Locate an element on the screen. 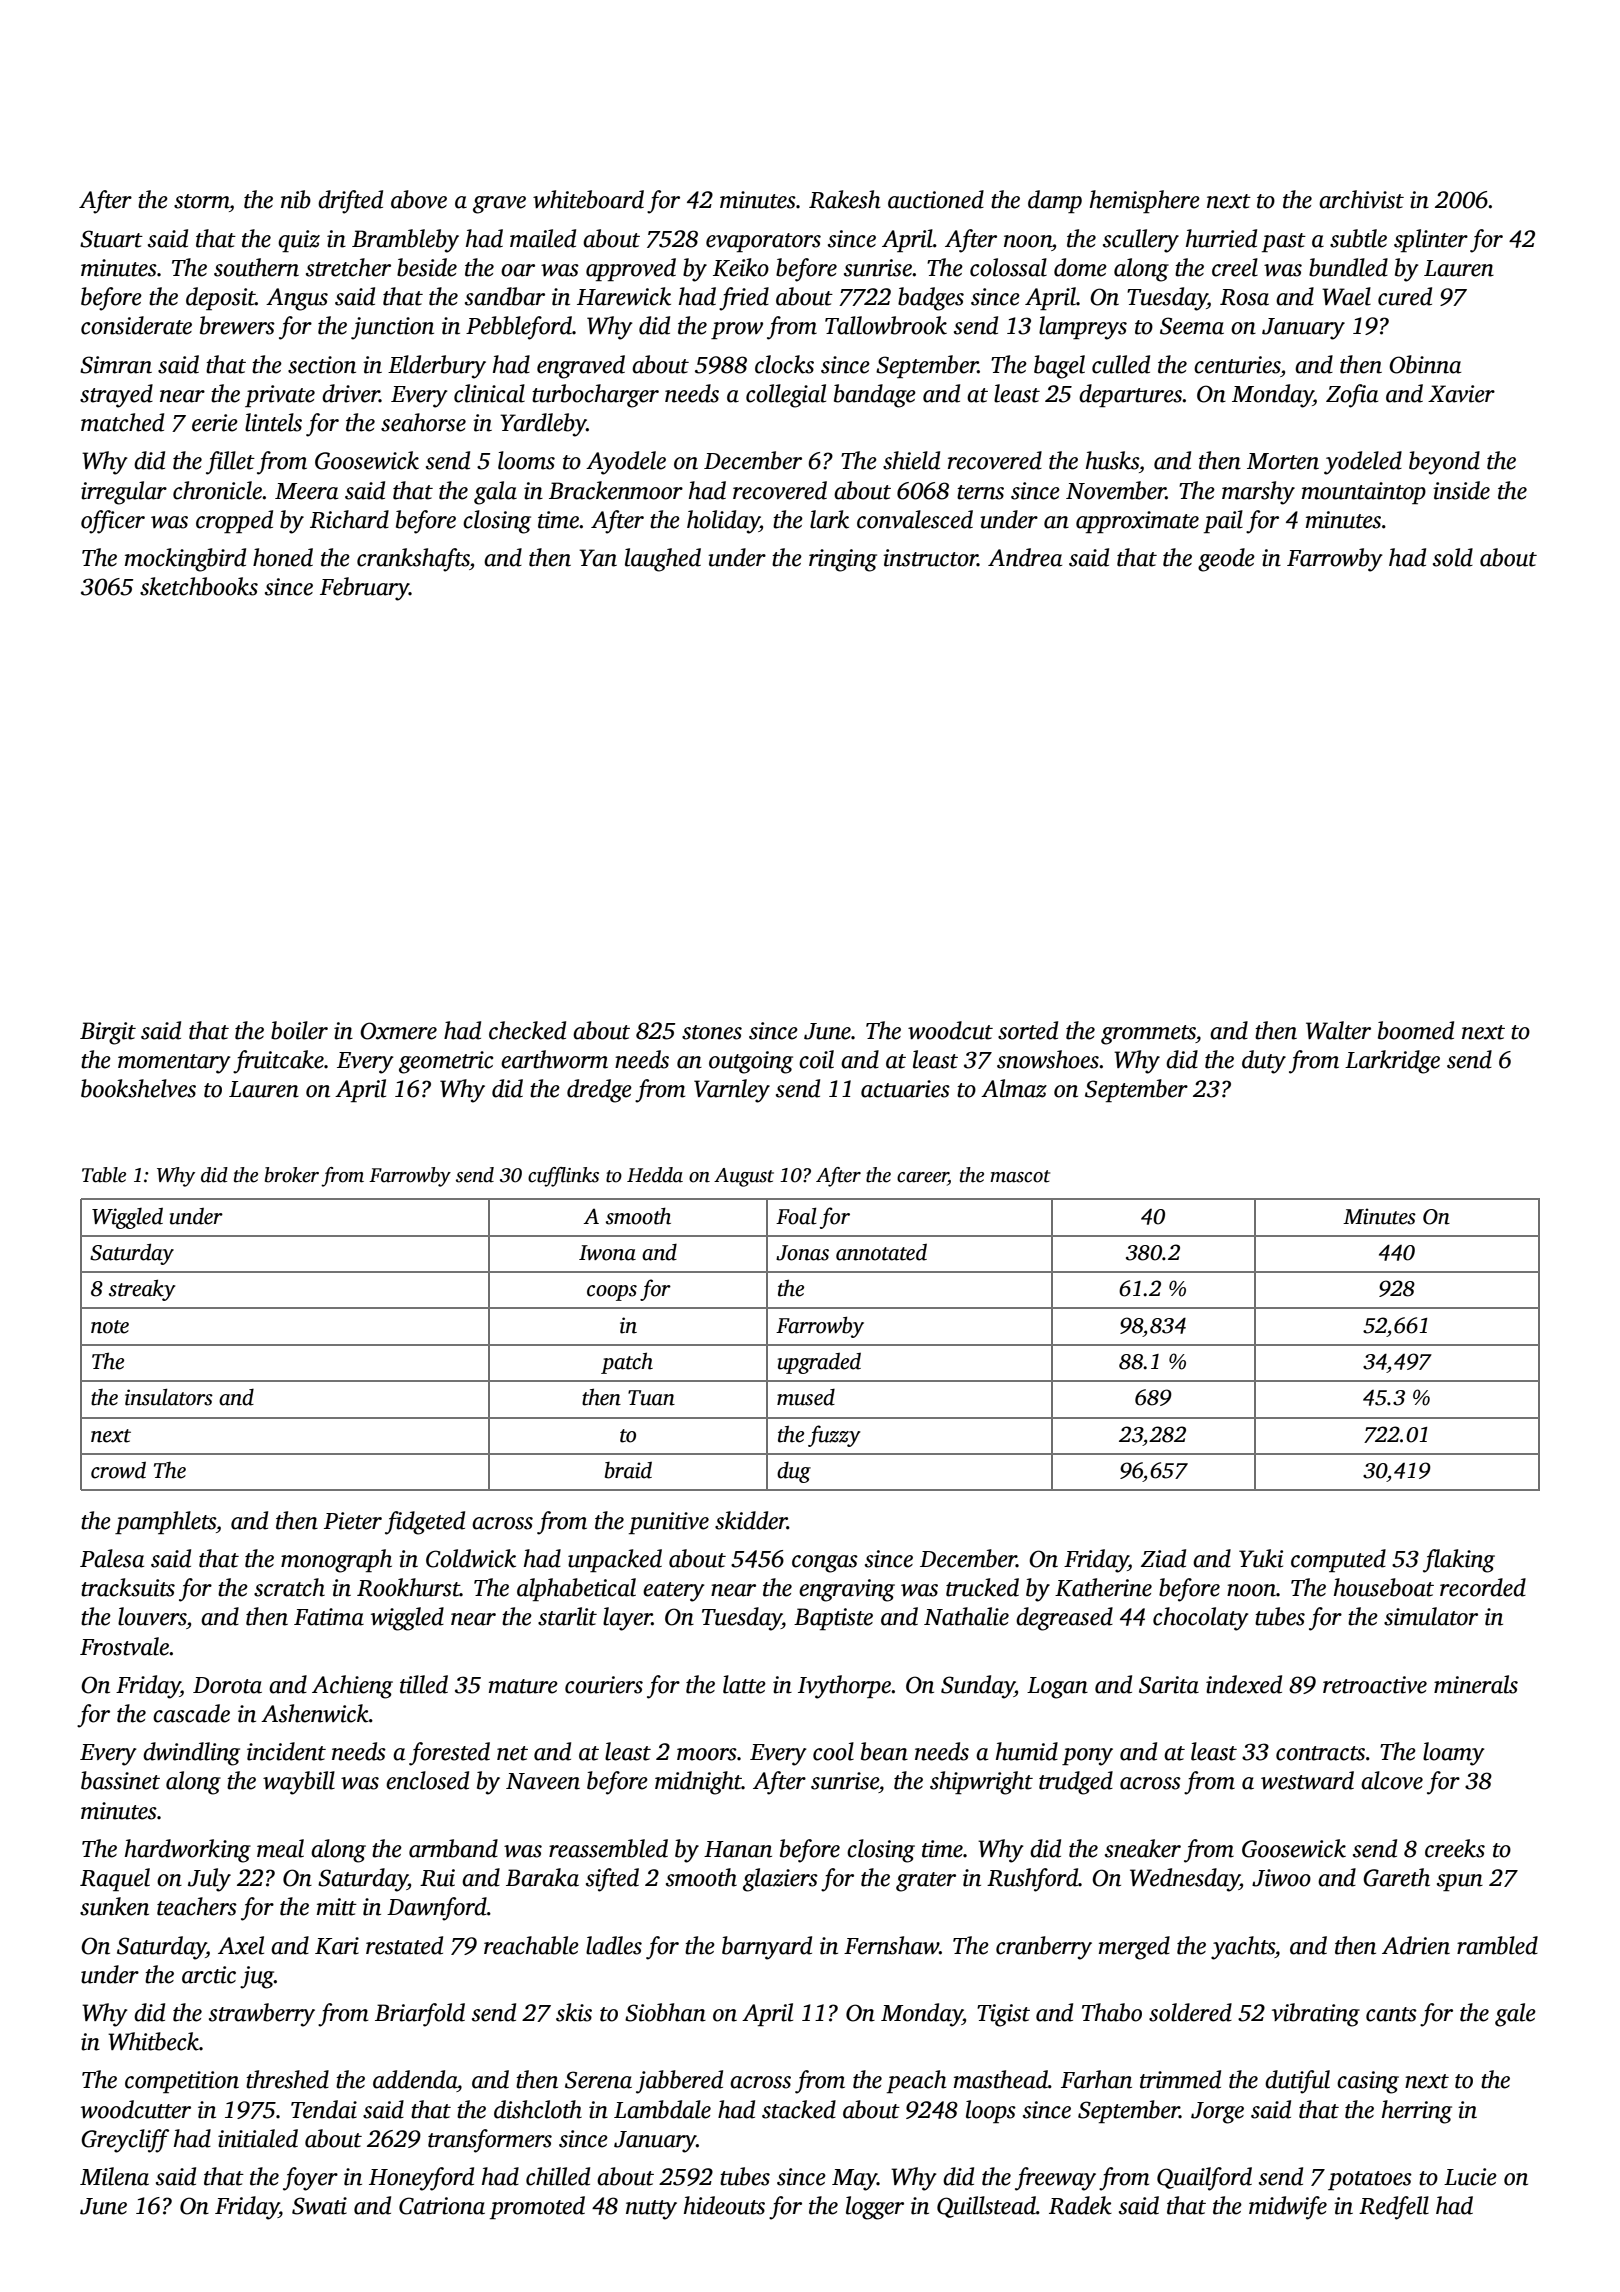 This screenshot has width=1620, height=2292. auctioned is located at coordinates (936, 199).
